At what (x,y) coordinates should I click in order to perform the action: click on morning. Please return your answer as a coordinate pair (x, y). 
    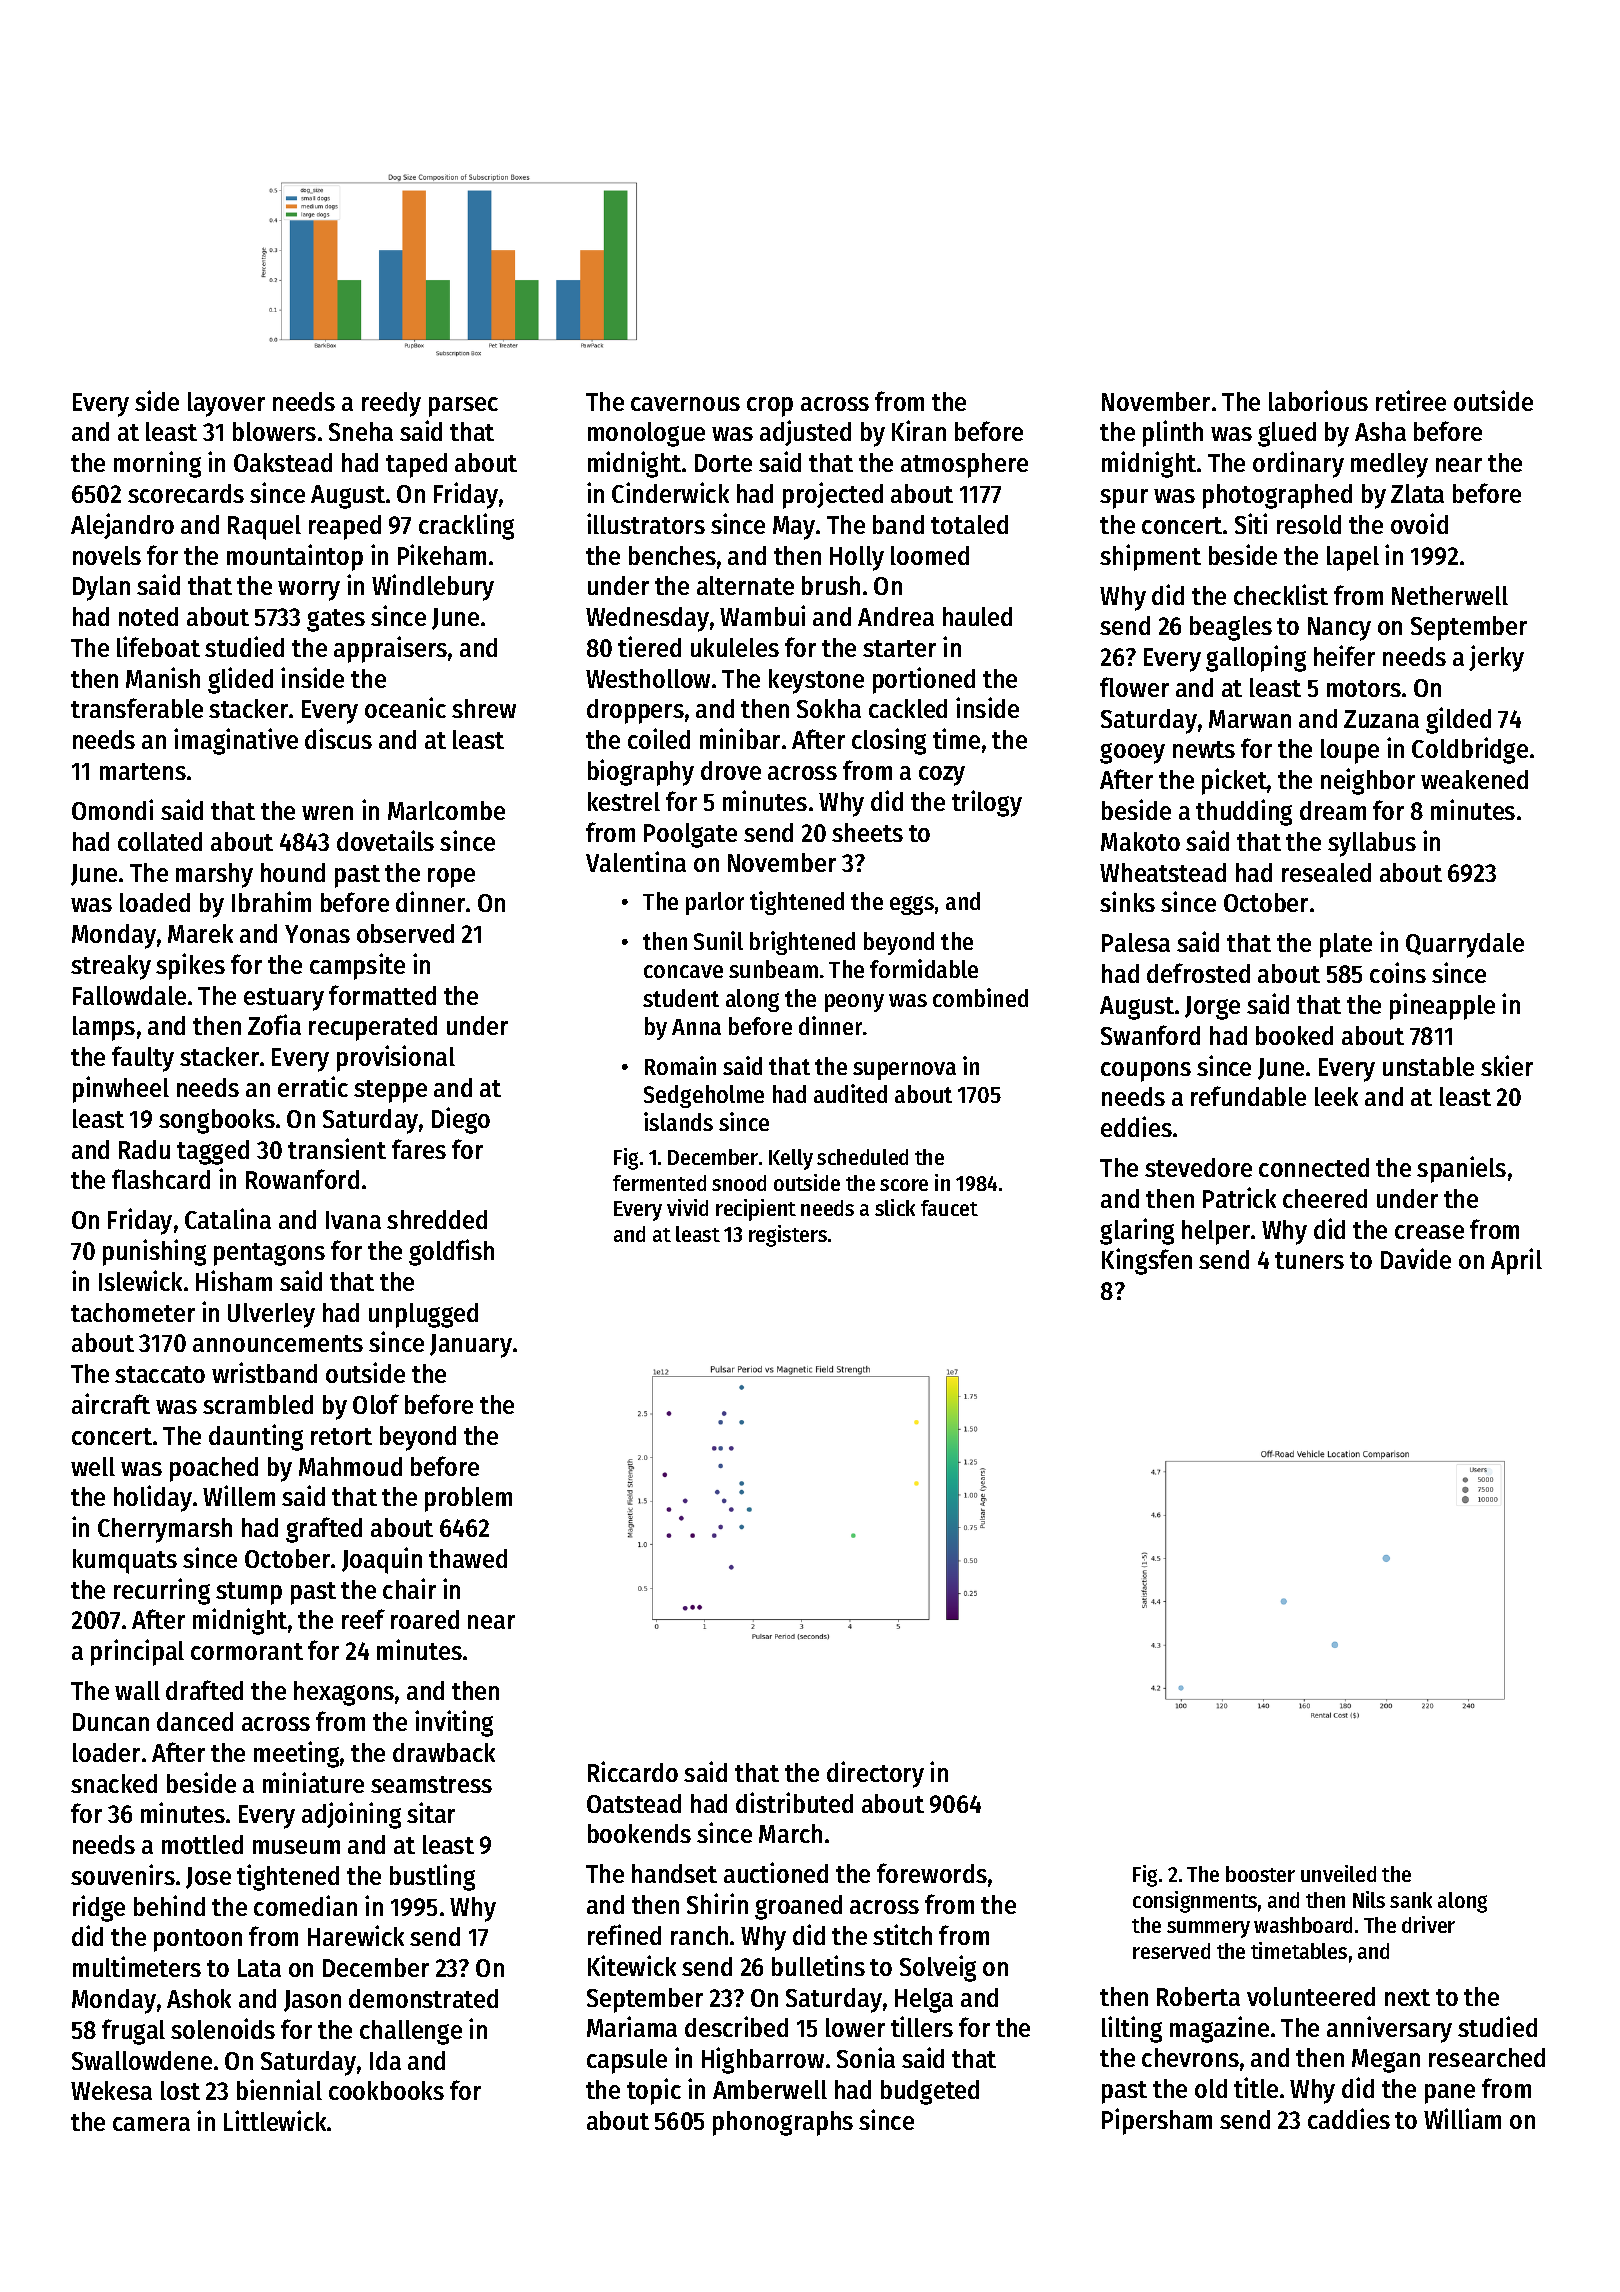
    Looking at the image, I should click on (157, 464).
